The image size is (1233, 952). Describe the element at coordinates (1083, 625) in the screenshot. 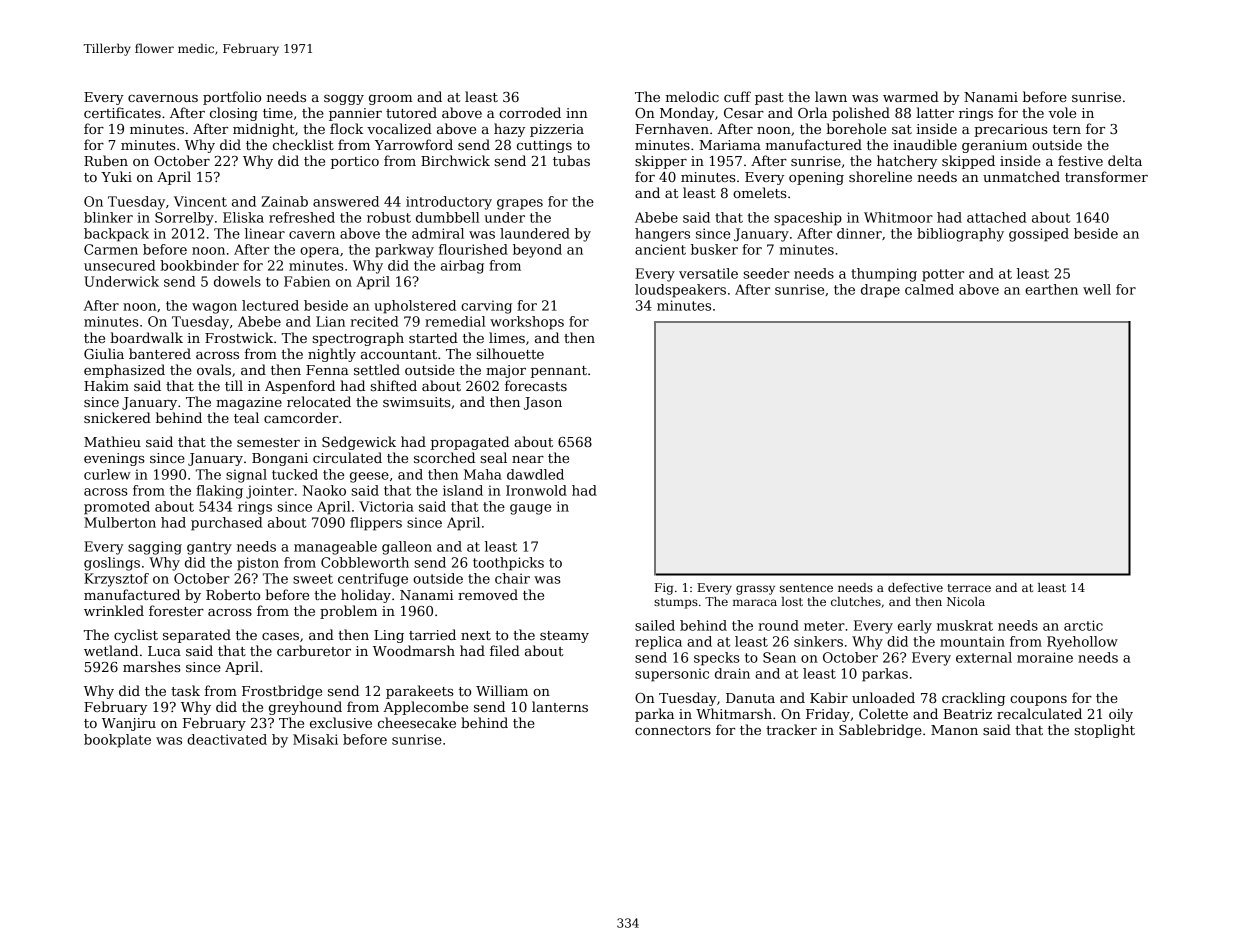

I see `arctic` at that location.
